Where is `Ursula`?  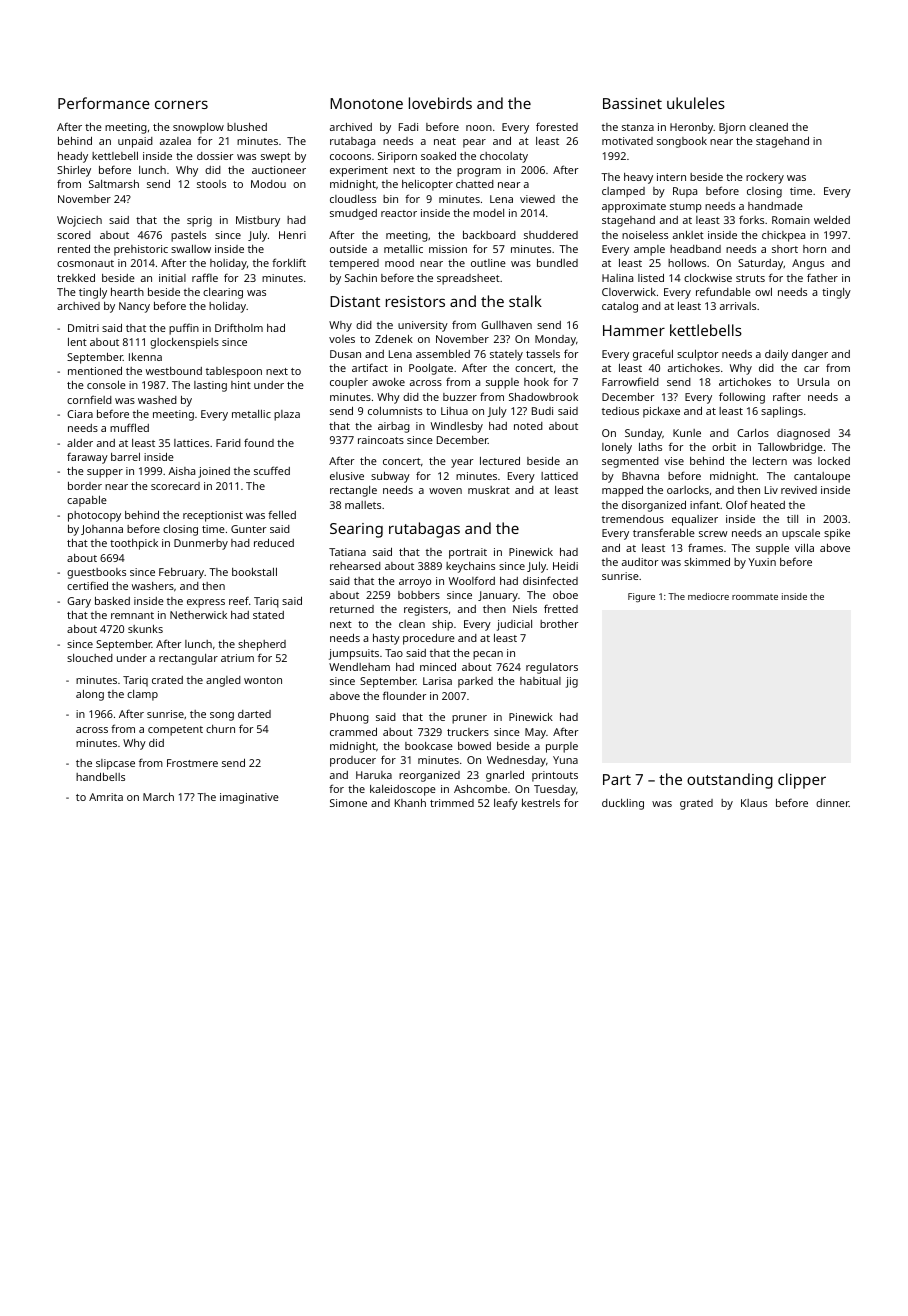
Ursula is located at coordinates (813, 382).
